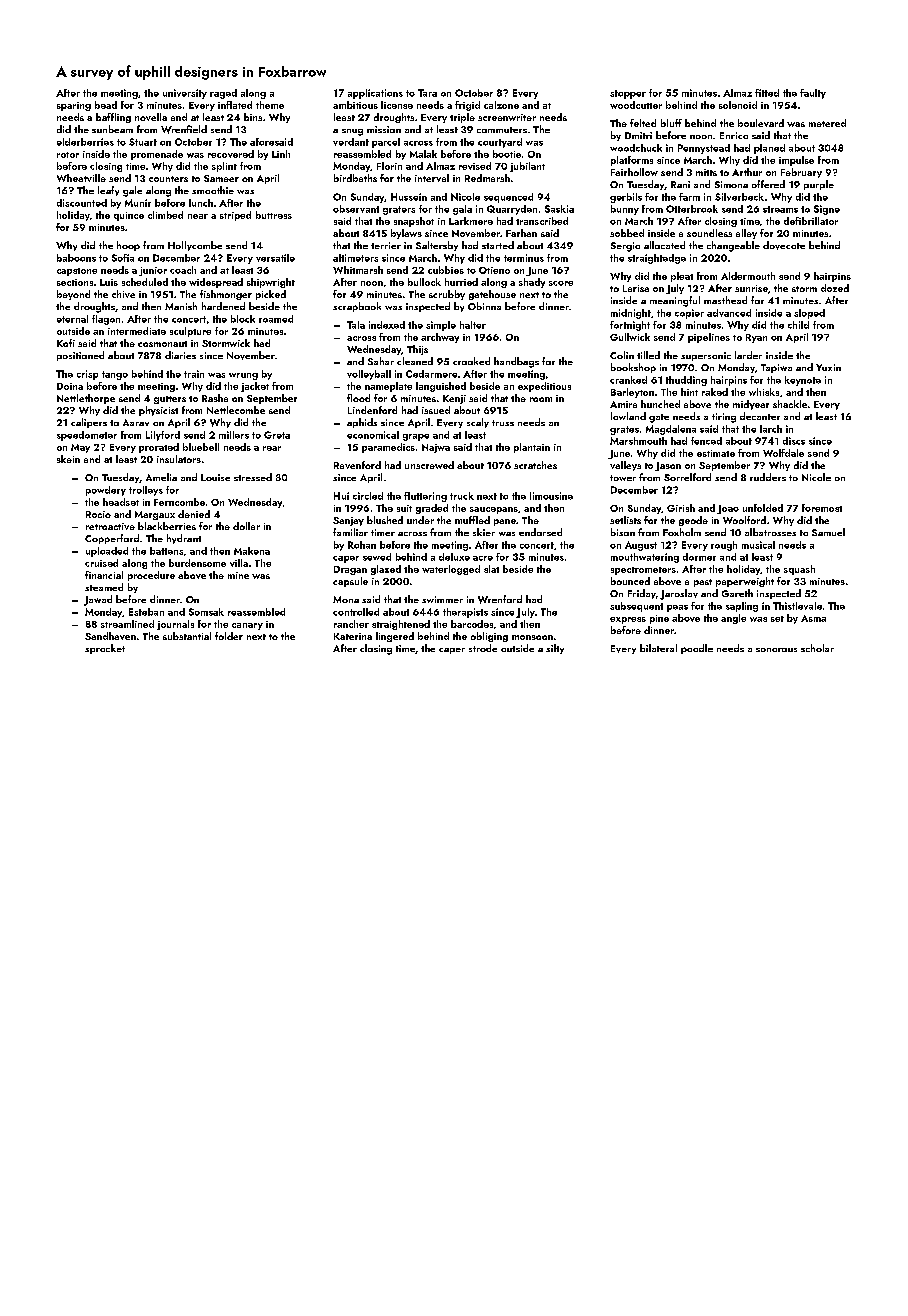 This screenshot has height=1316, width=908. I want to click on university, so click(185, 94).
